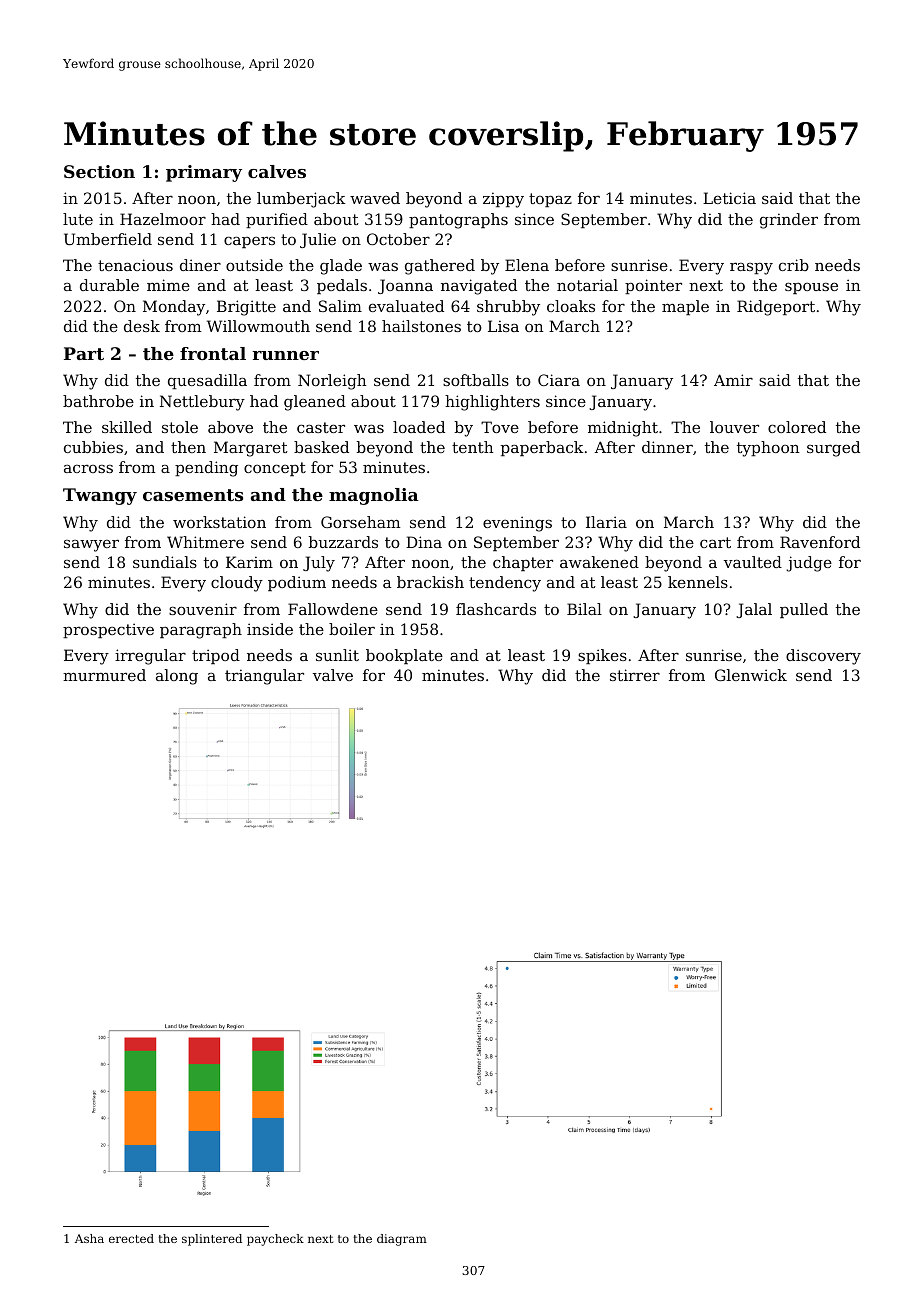  What do you see at coordinates (751, 675) in the screenshot?
I see `Glenwick` at bounding box center [751, 675].
